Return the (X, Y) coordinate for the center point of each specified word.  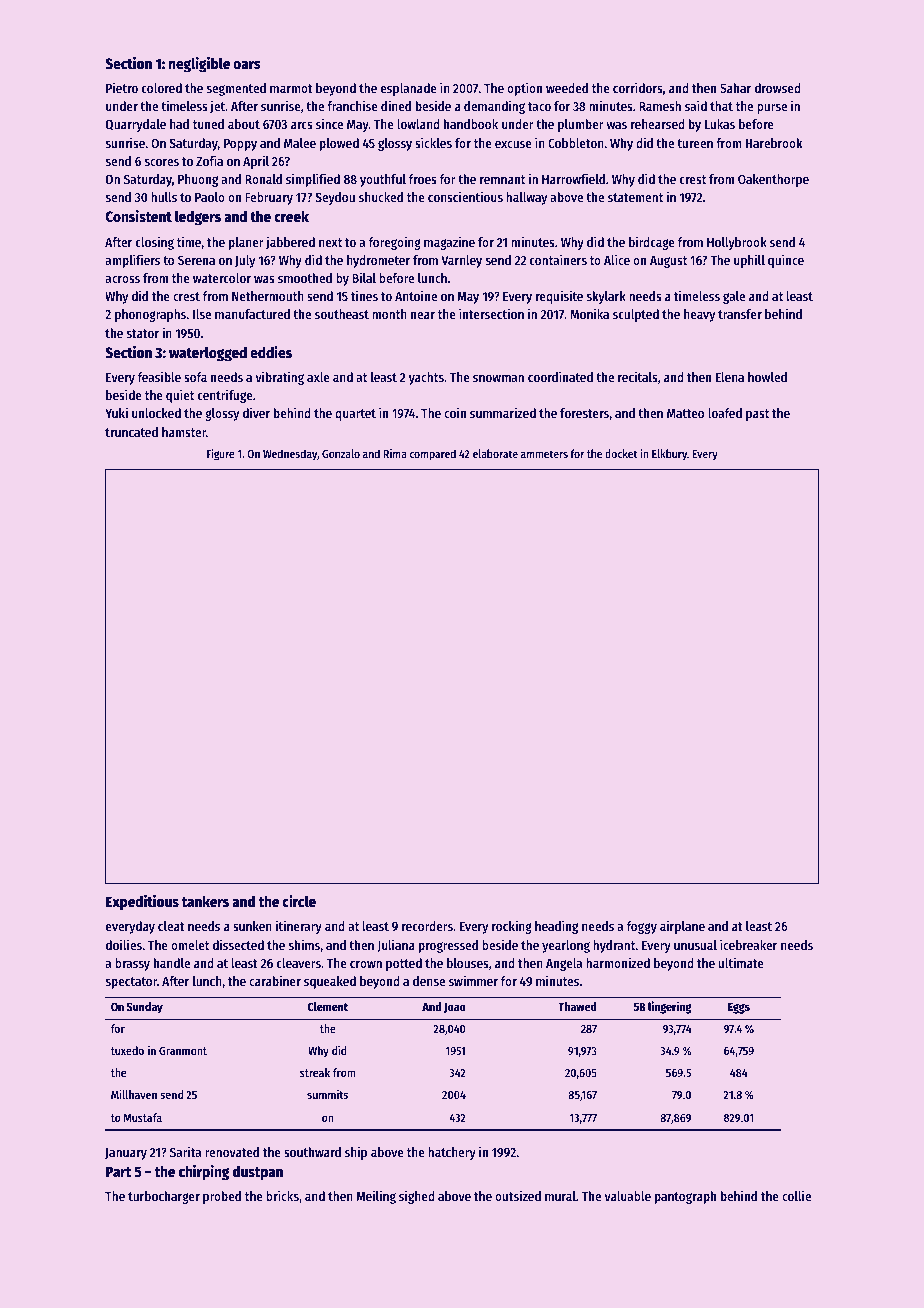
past (757, 415)
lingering (670, 1007)
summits (327, 1094)
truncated (131, 432)
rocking (512, 927)
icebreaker (748, 944)
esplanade (409, 89)
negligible (199, 65)
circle (299, 901)
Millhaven (134, 1094)
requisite (559, 297)
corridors (638, 87)
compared (432, 455)
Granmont (183, 1051)
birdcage (652, 243)
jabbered (290, 243)
